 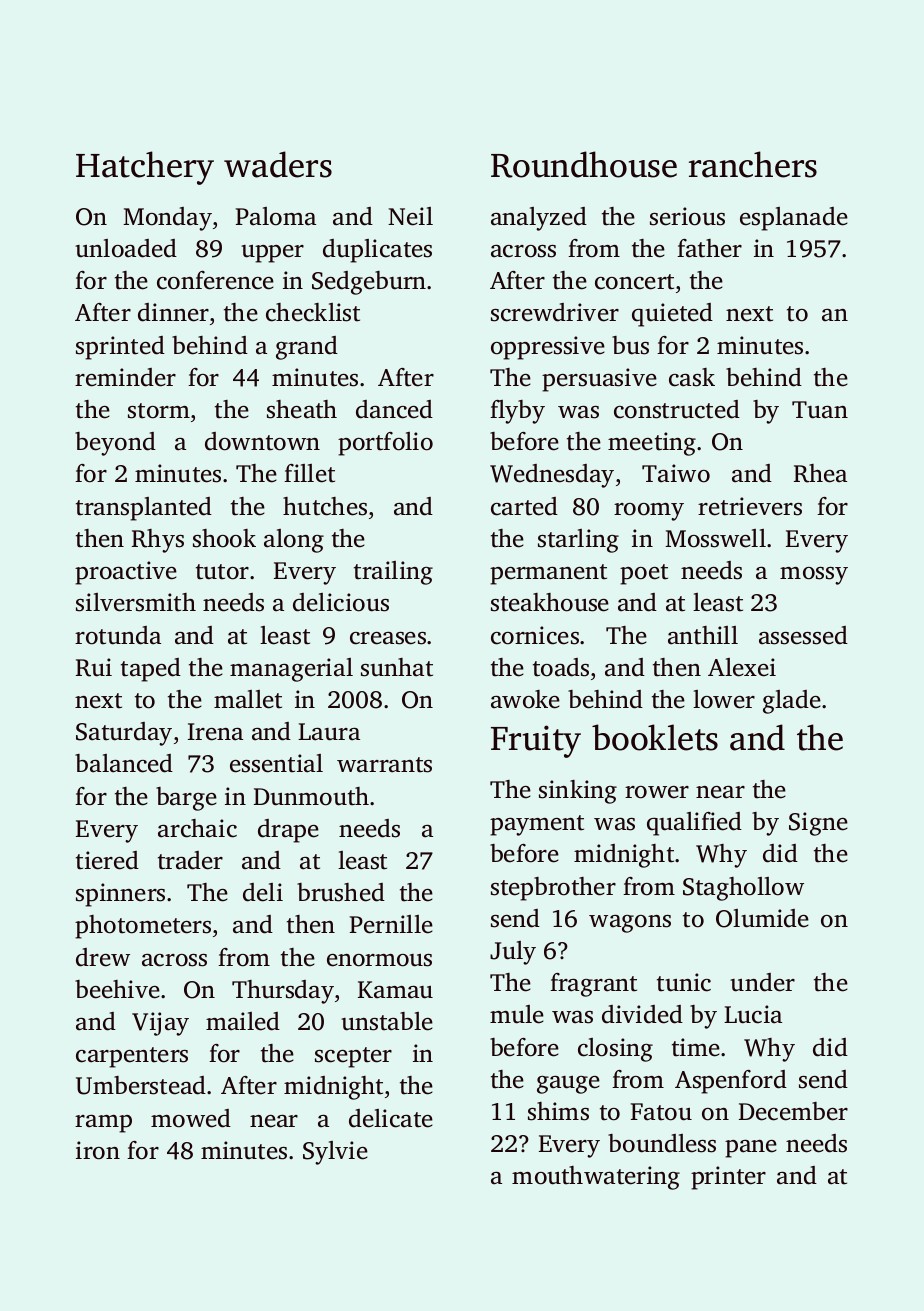 What do you see at coordinates (329, 732) in the image?
I see `Laura` at bounding box center [329, 732].
